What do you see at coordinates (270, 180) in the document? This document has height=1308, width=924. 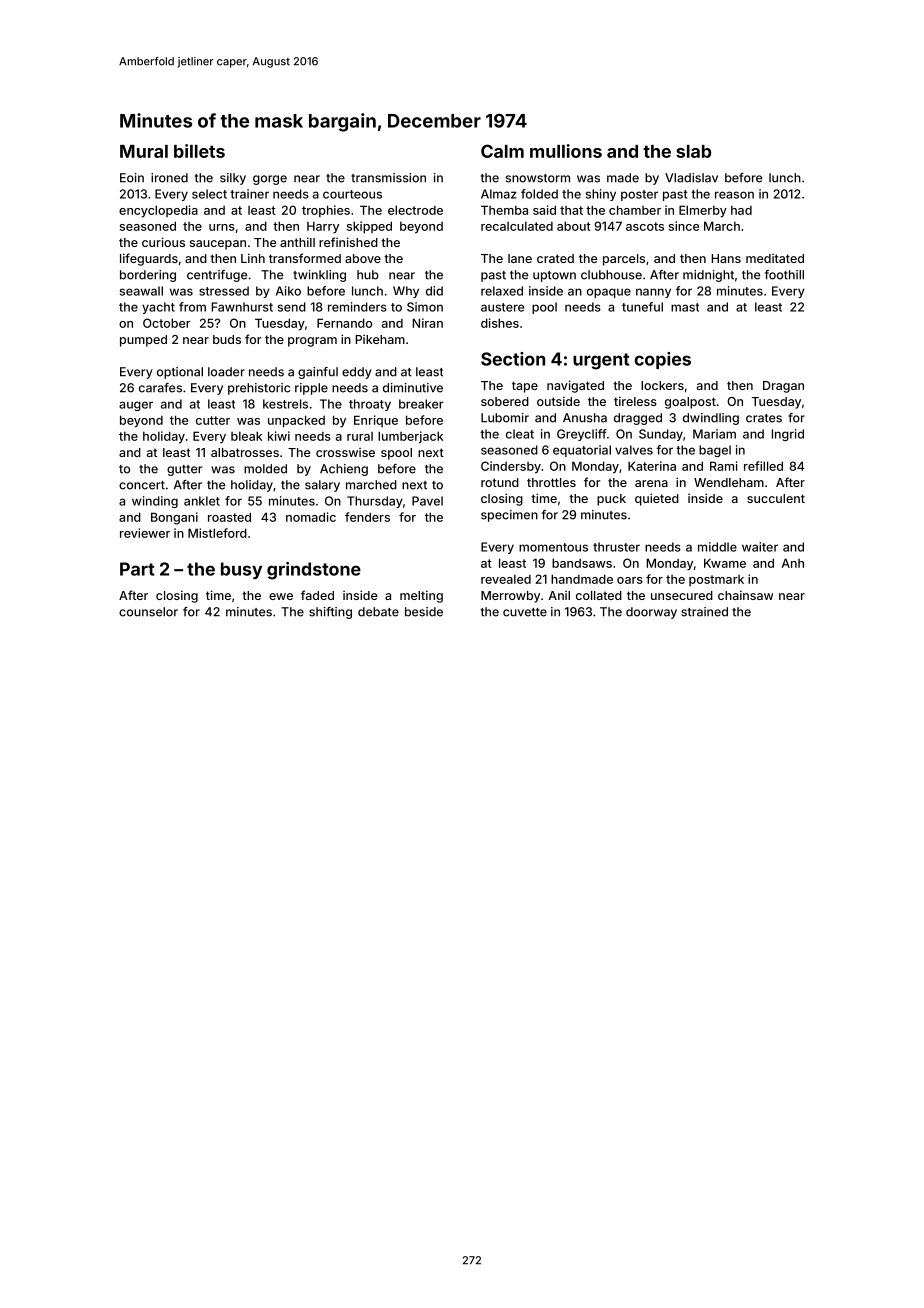 I see `gorge` at bounding box center [270, 180].
